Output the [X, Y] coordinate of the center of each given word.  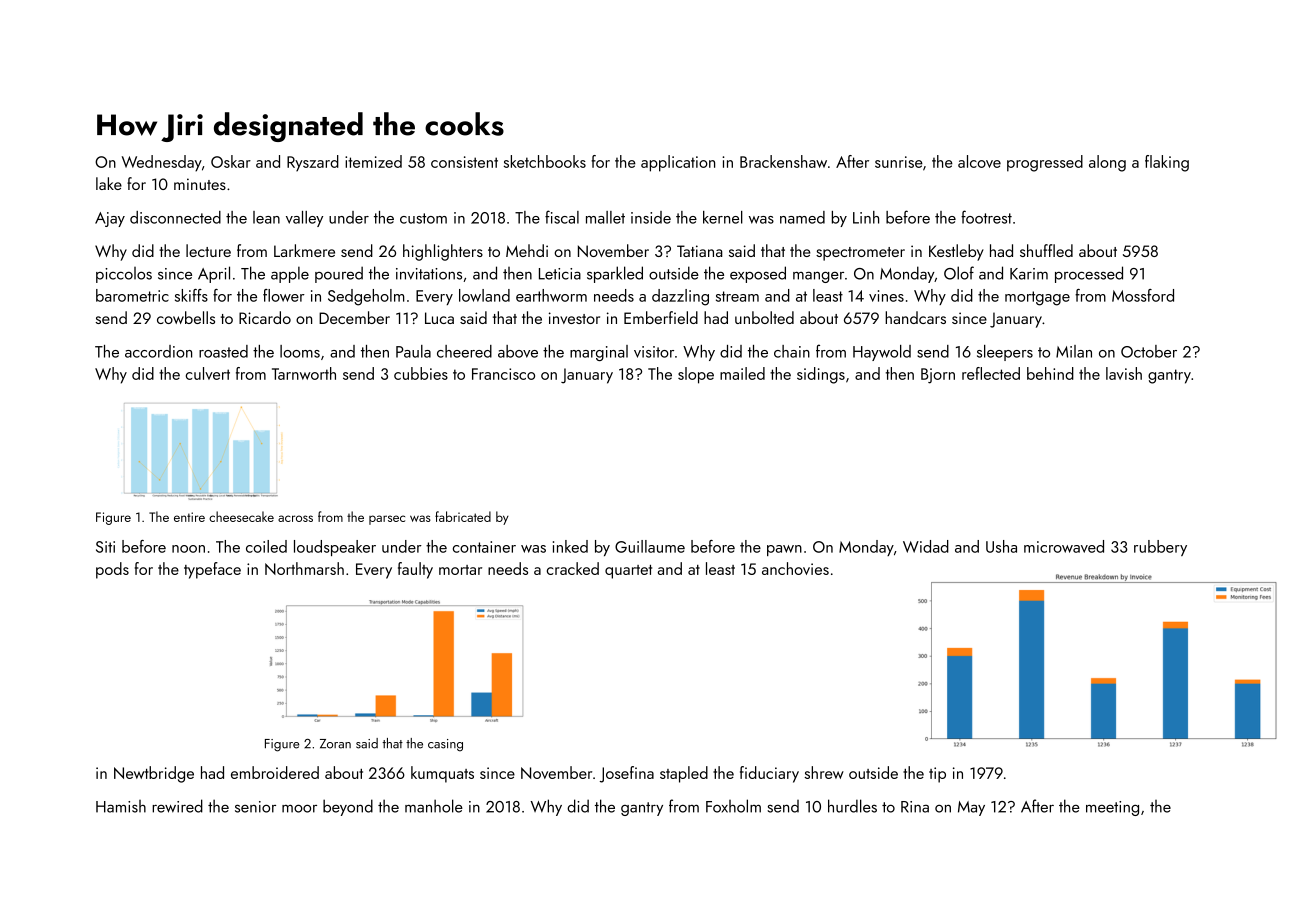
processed [1089, 274]
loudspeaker [335, 548]
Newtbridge [154, 774]
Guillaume [650, 546]
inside [651, 217]
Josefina [627, 774]
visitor [654, 352]
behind [1050, 373]
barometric [132, 295]
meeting [1112, 808]
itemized [373, 161]
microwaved [1064, 546]
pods [112, 570]
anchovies [795, 568]
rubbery [1160, 548]
